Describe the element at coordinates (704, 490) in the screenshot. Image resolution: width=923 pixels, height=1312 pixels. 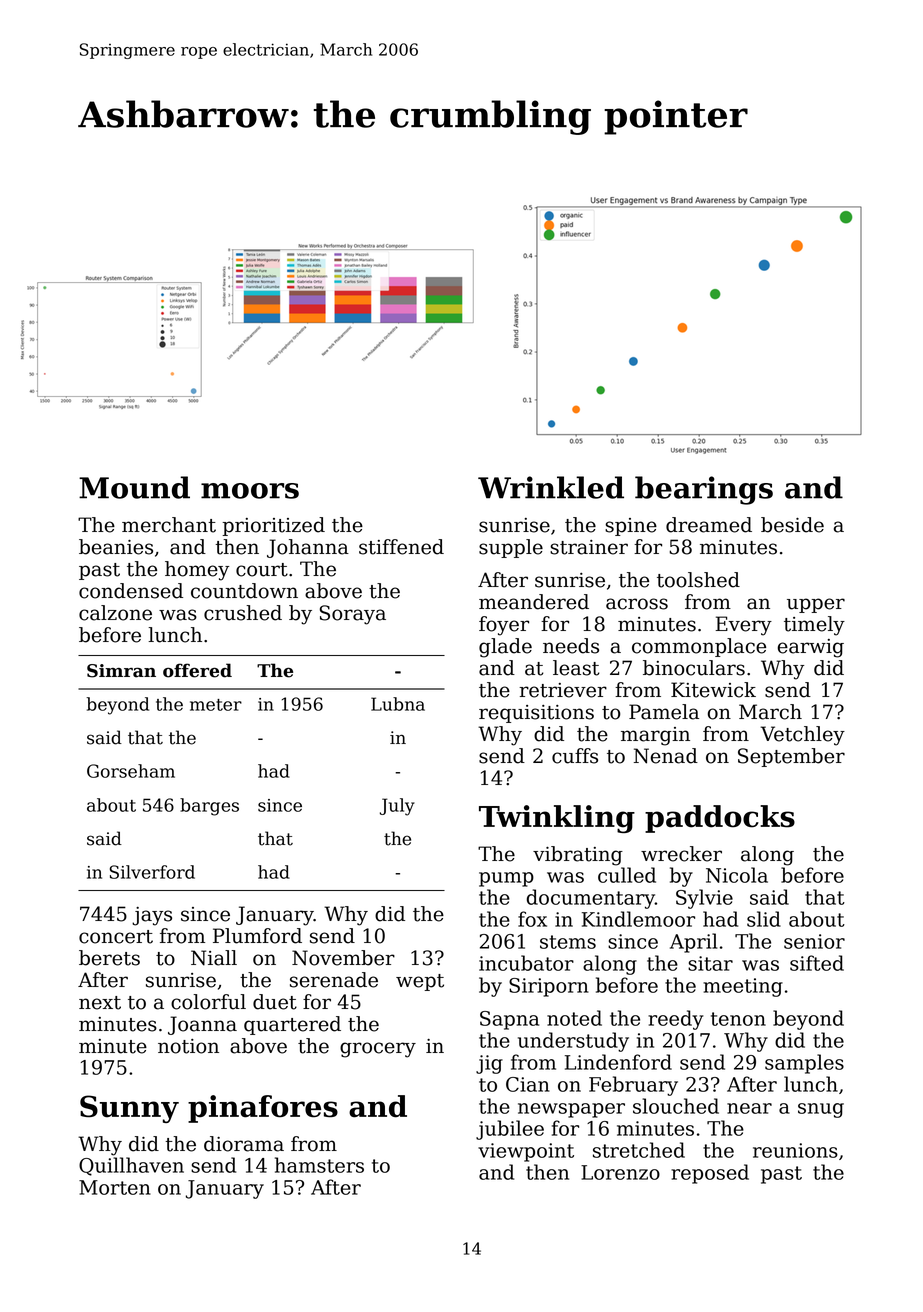
I see `bearings` at that location.
